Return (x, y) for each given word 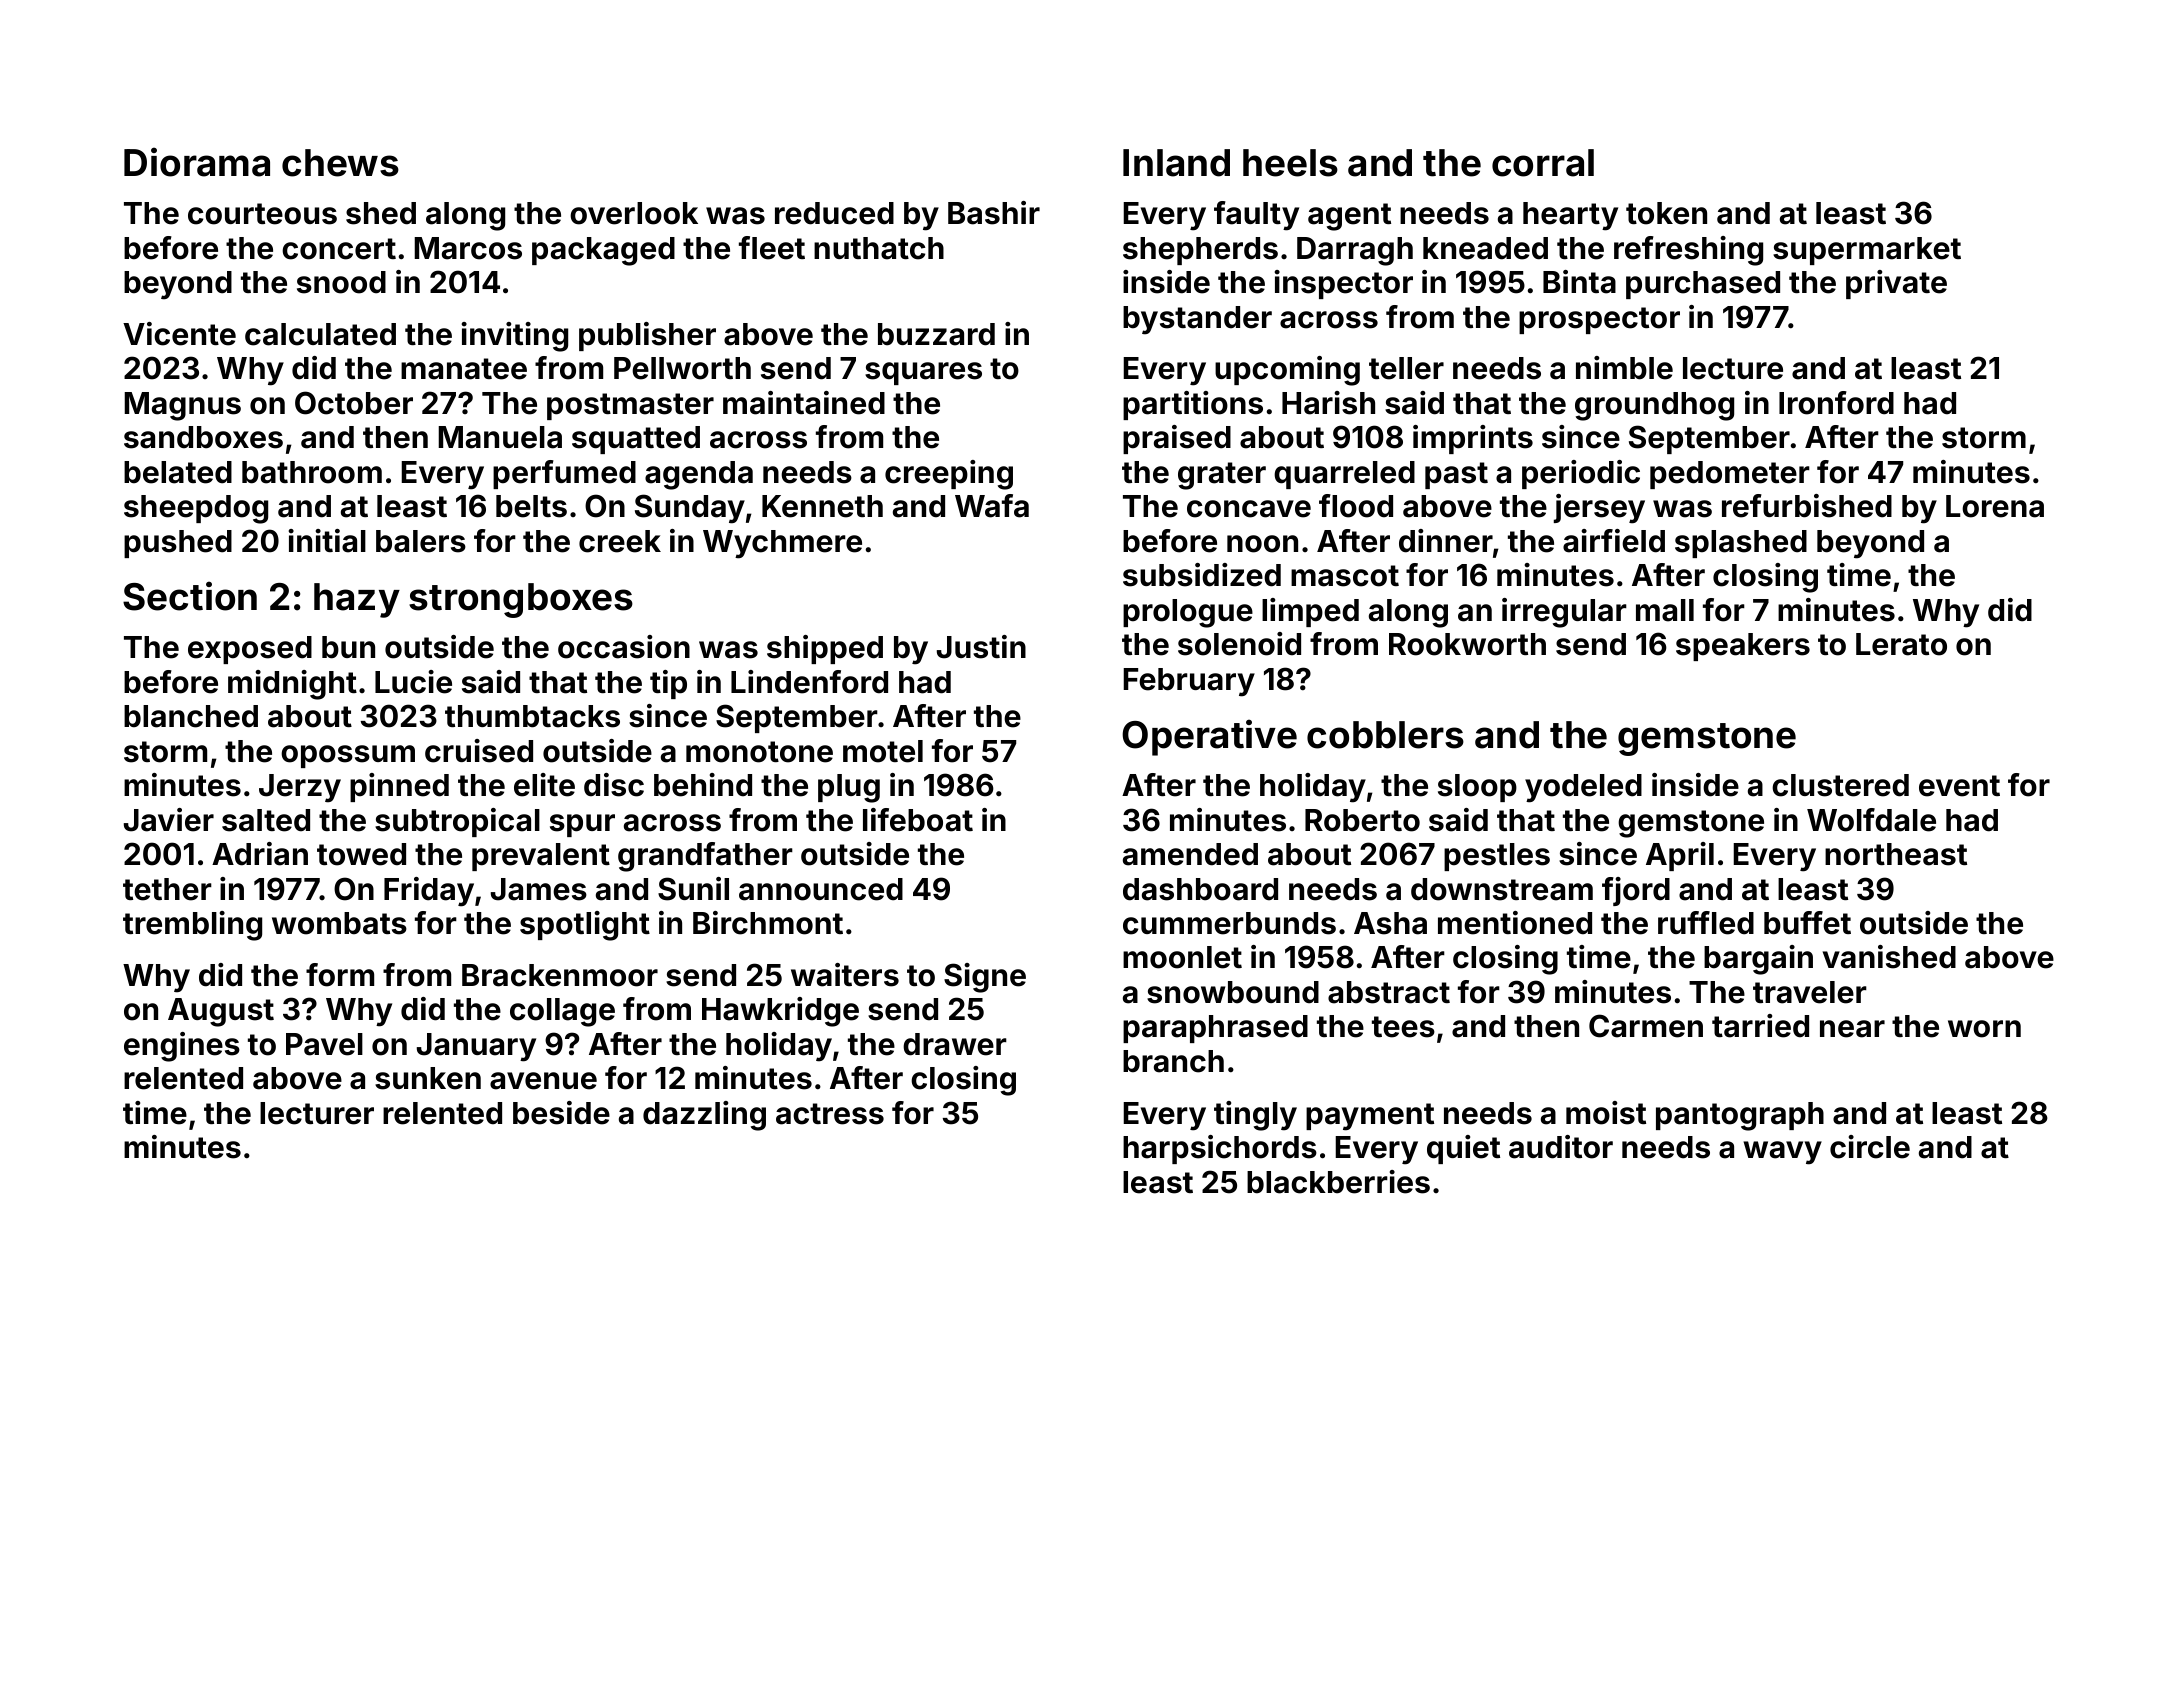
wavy (1782, 1153)
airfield (1614, 541)
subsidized (1202, 575)
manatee (464, 369)
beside (561, 1113)
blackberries (1338, 1182)
